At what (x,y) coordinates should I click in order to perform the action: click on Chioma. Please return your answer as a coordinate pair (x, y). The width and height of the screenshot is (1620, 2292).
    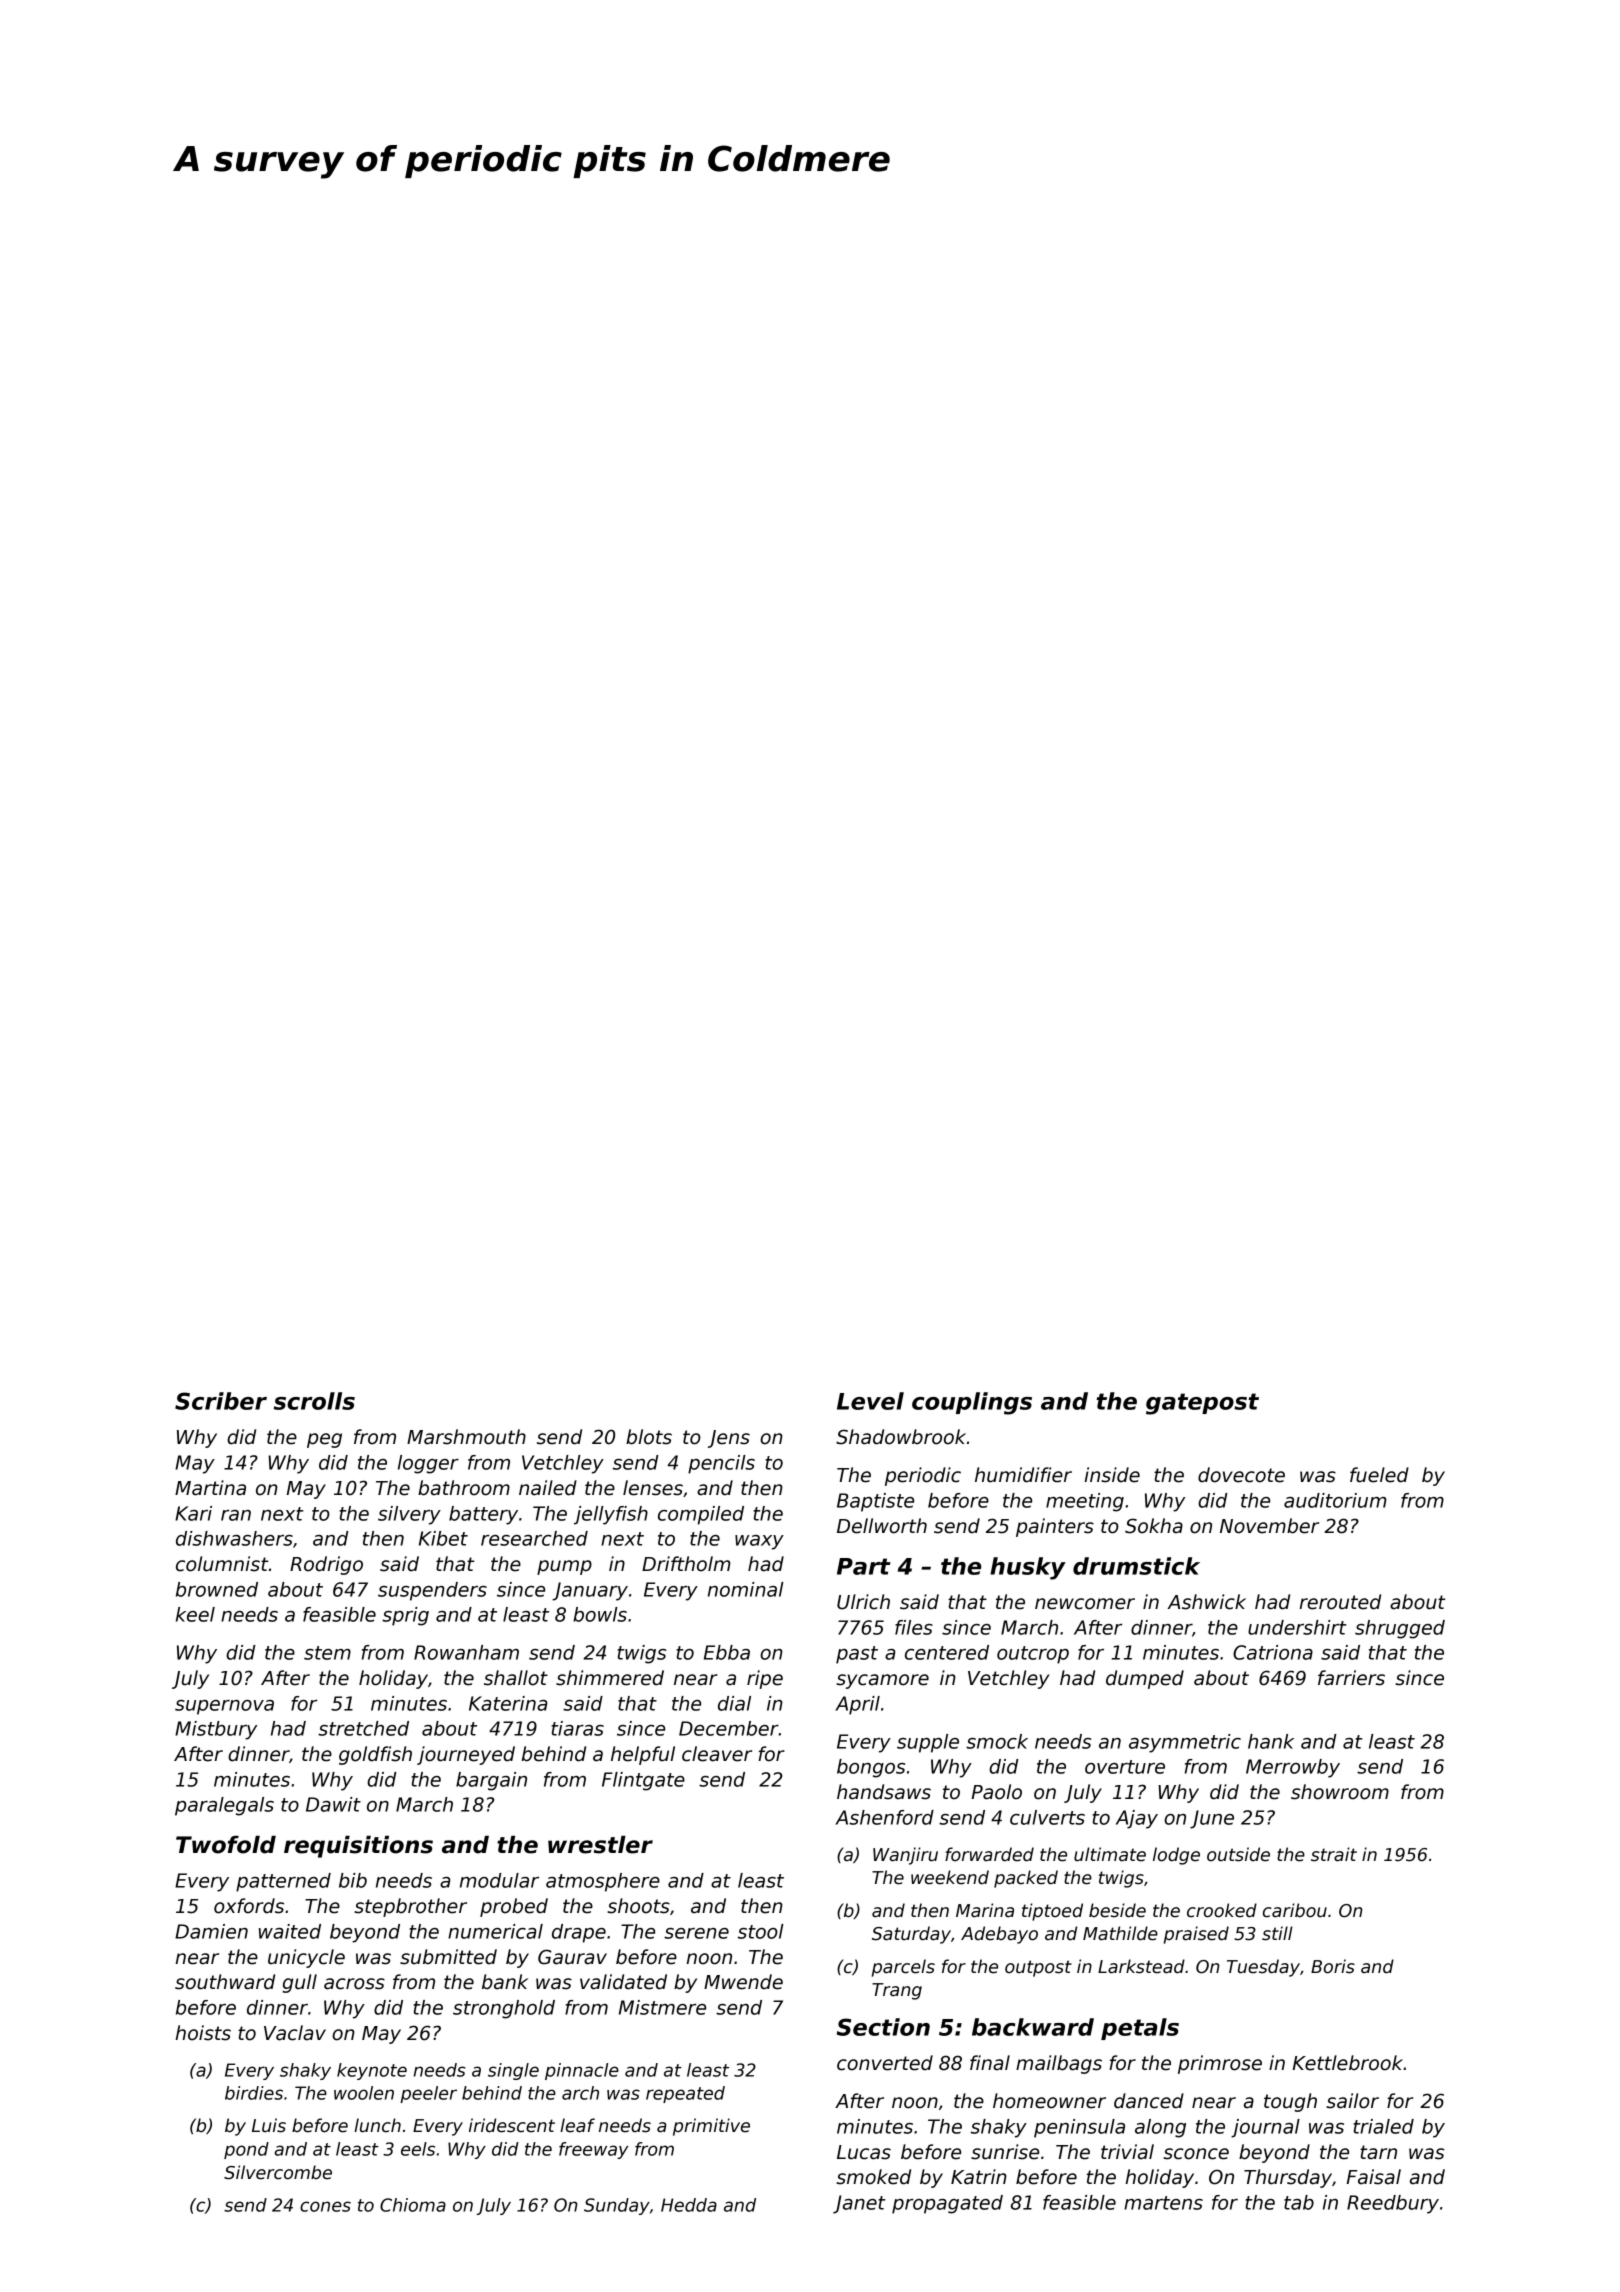
    Looking at the image, I should click on (413, 2205).
